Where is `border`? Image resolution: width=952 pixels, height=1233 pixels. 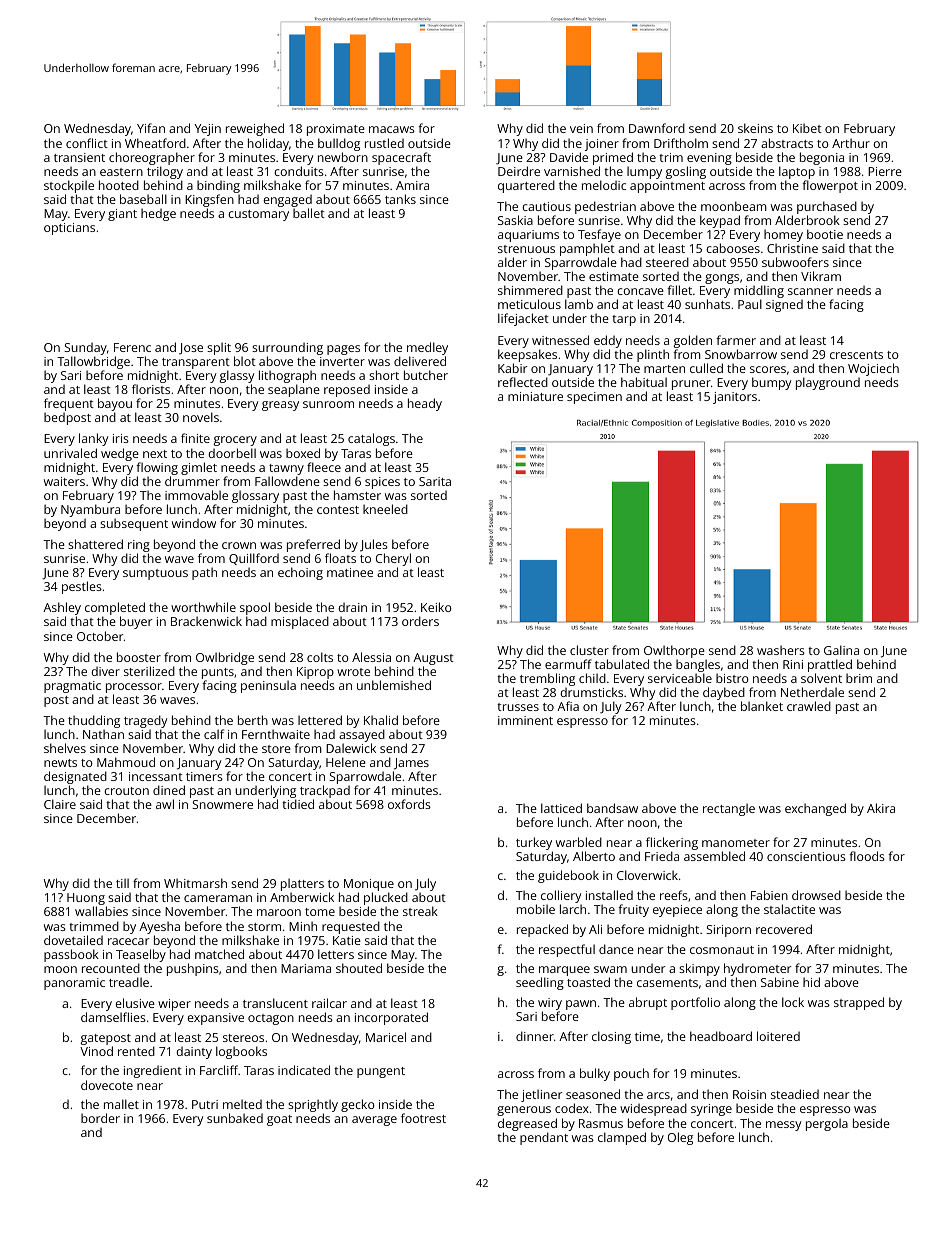
border is located at coordinates (100, 1118).
